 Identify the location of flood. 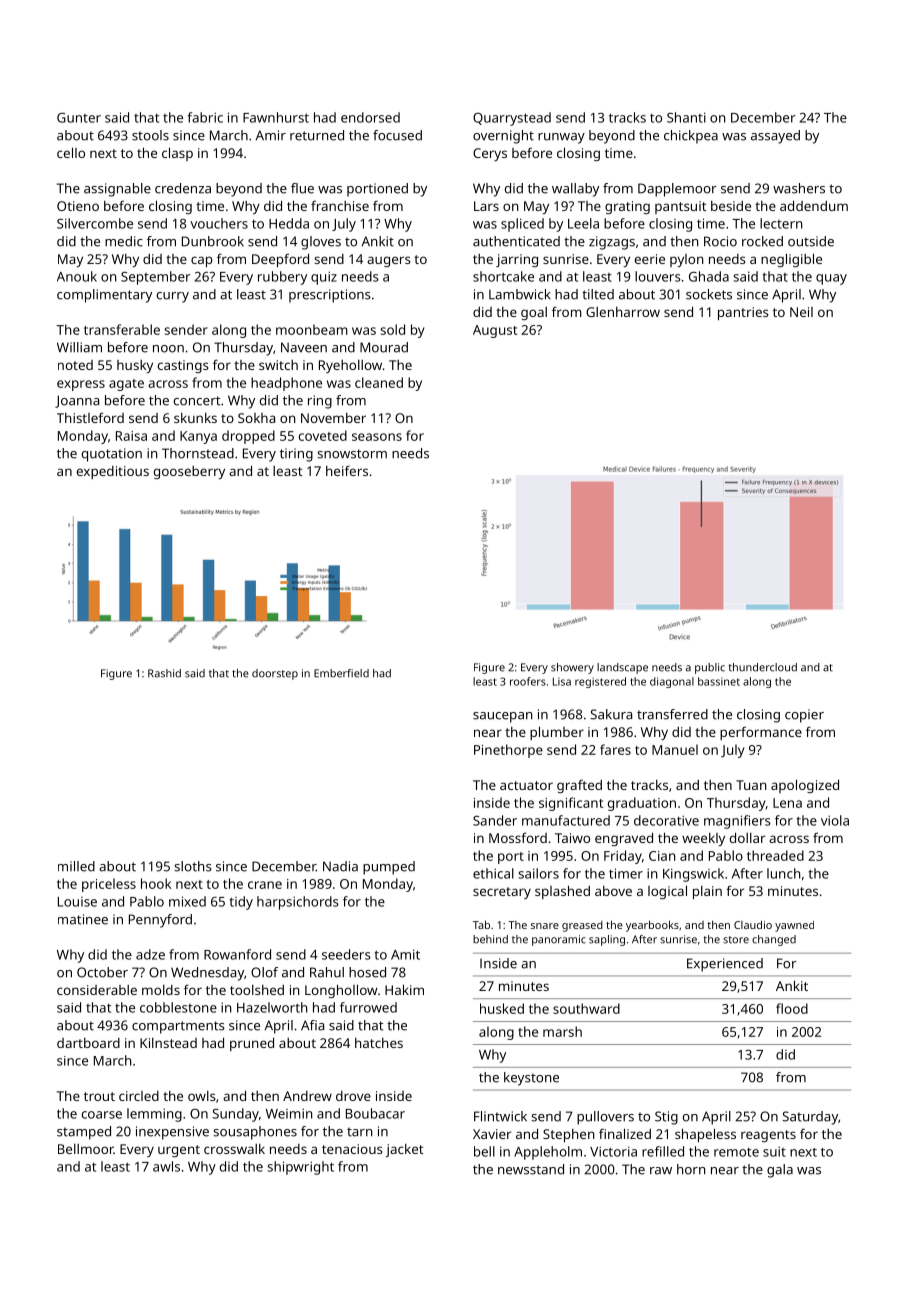
(792, 1008).
